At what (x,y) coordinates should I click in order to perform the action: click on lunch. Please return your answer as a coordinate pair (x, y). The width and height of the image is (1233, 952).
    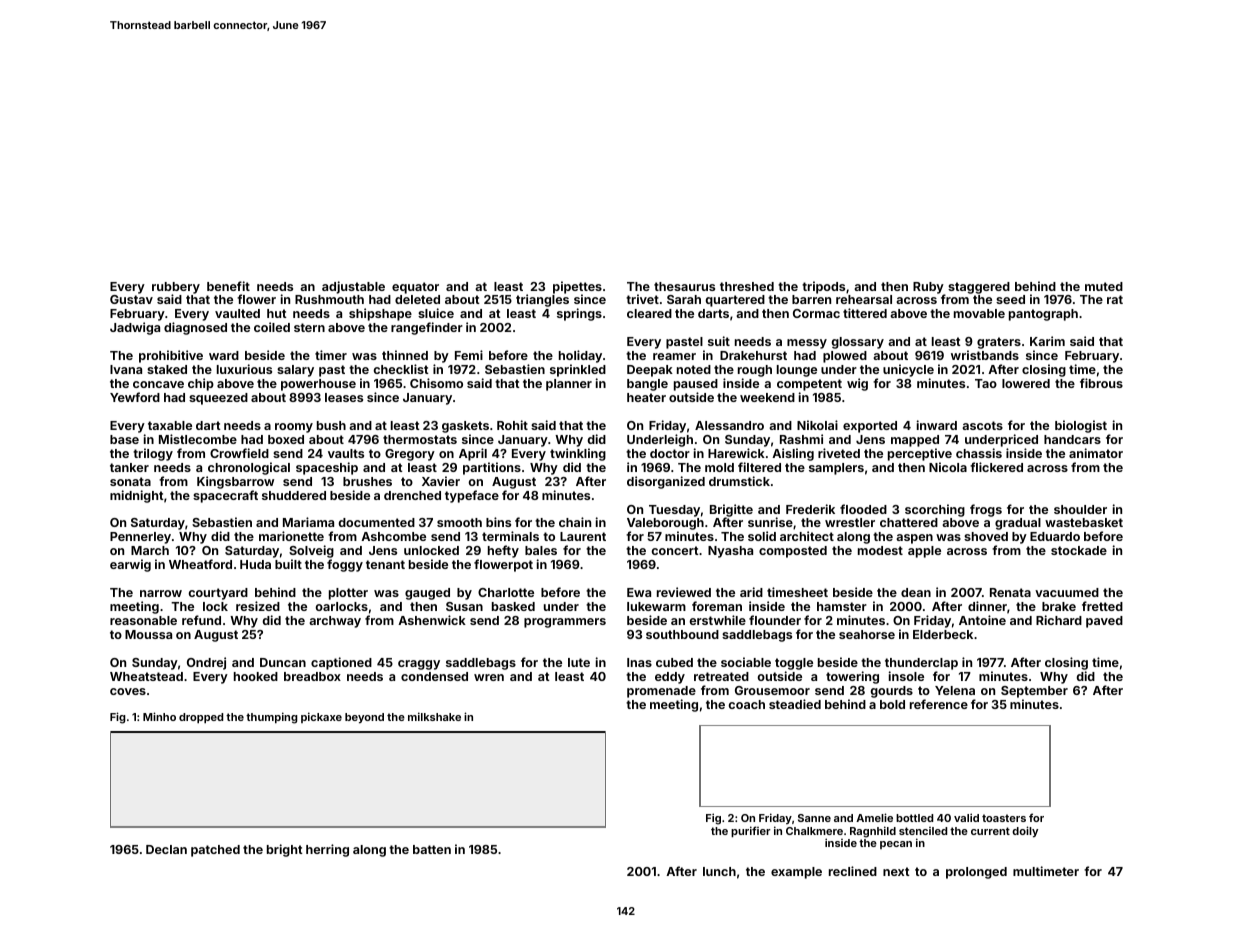
    Looking at the image, I should click on (719, 871).
